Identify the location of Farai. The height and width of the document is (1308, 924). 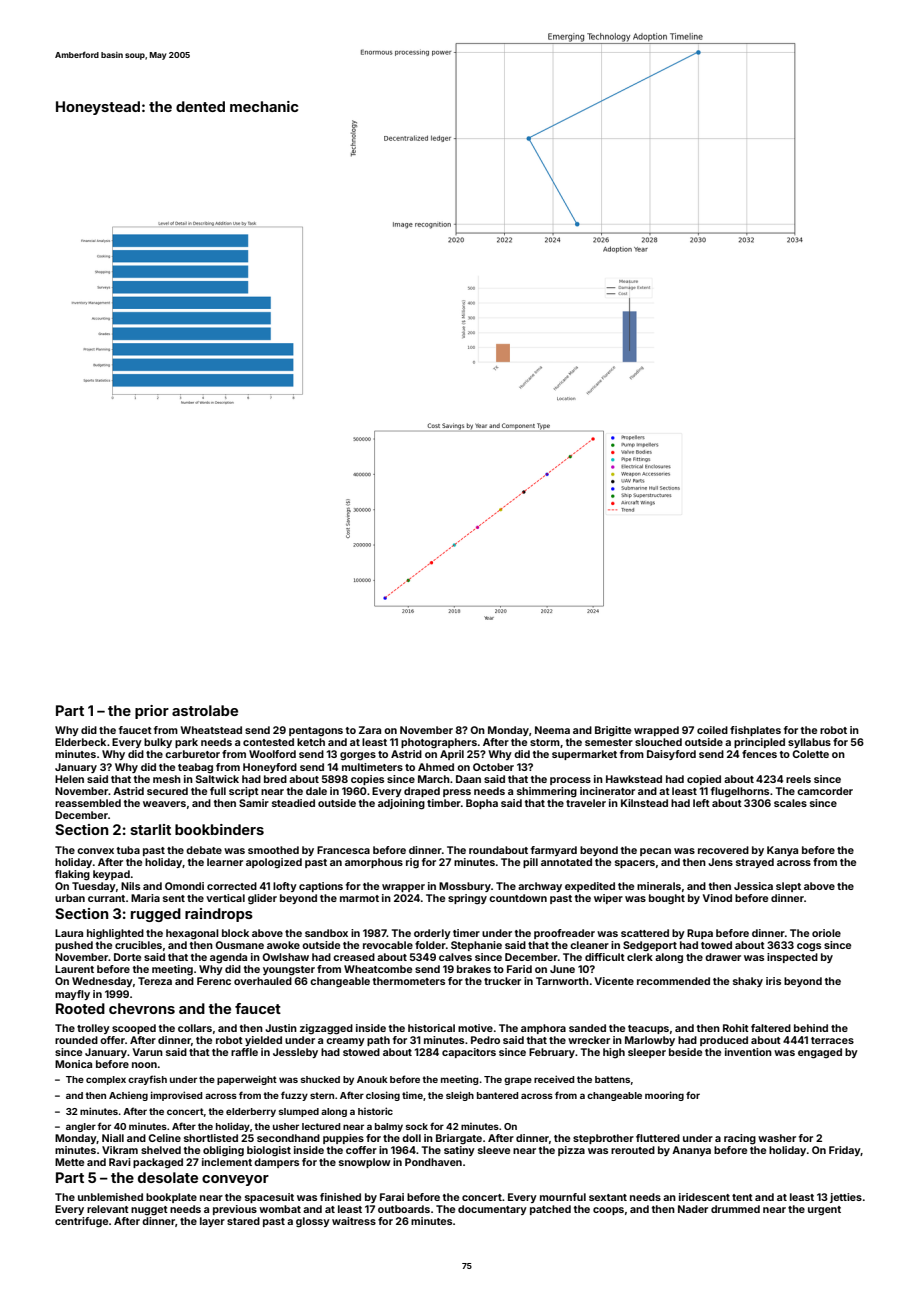
(392, 1197).
